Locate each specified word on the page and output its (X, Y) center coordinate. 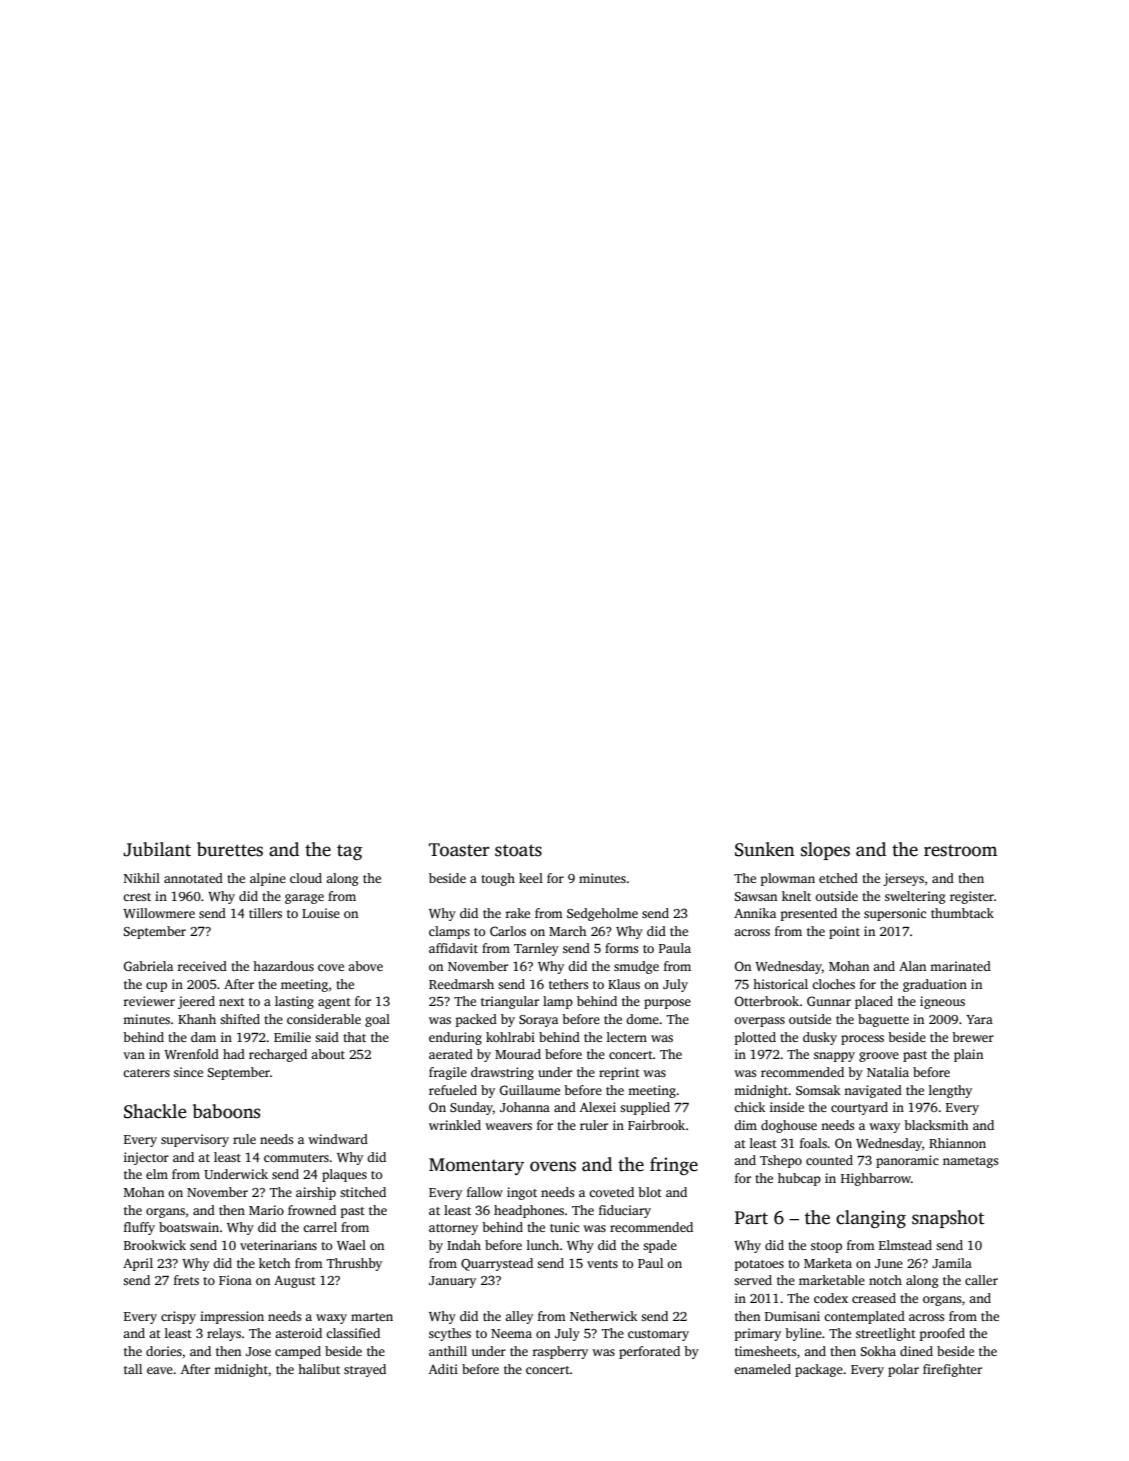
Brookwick (155, 1245)
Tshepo (781, 1161)
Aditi (443, 1369)
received (202, 966)
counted (829, 1160)
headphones (529, 1211)
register (972, 897)
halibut (319, 1369)
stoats (518, 850)
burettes (230, 849)
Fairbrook (656, 1125)
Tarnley (536, 949)
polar (903, 1370)
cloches (833, 984)
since (188, 1072)
